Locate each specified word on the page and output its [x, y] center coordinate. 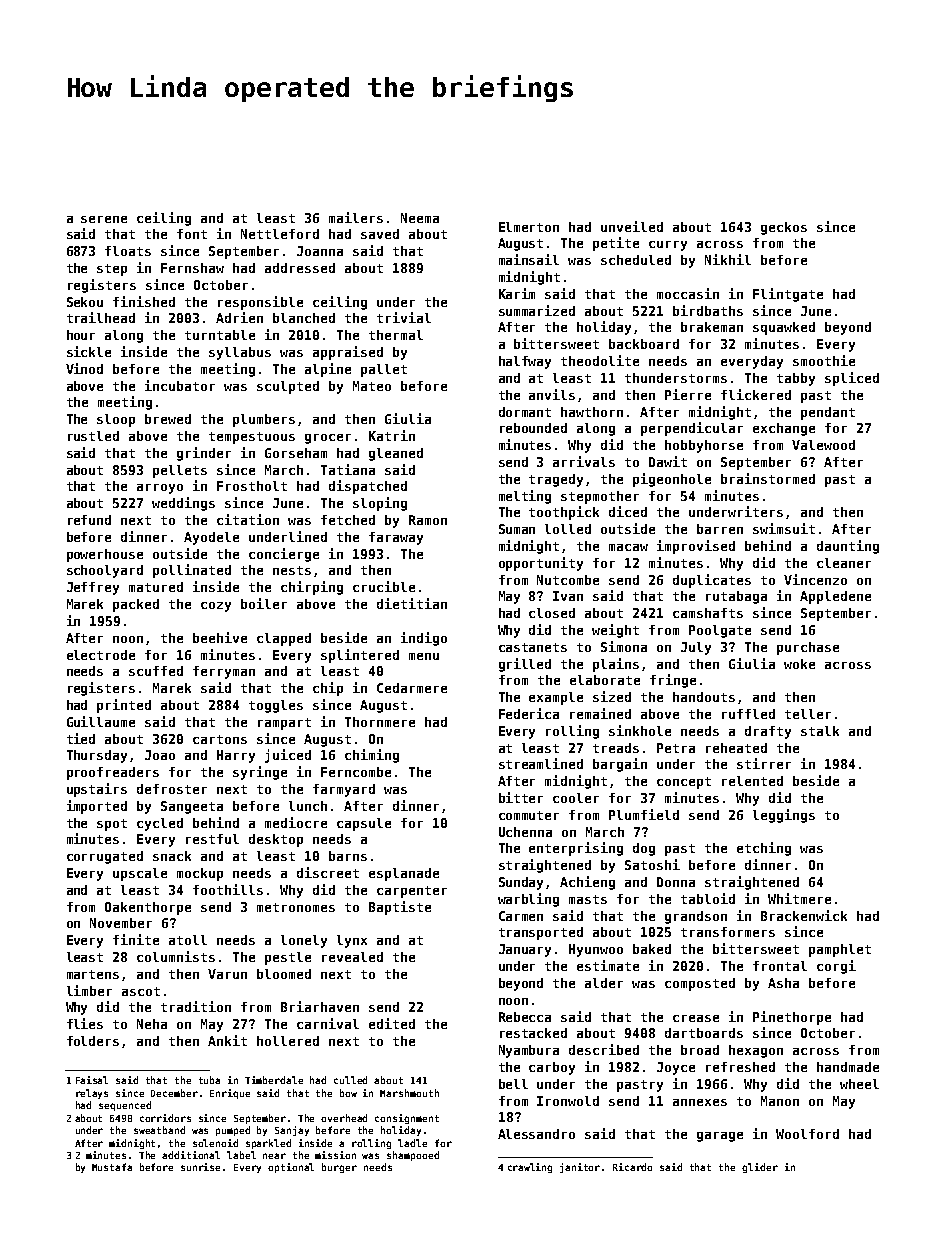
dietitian [412, 603]
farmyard [344, 790]
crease [696, 1018]
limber [89, 990]
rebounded [533, 428]
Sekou [85, 302]
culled [350, 1080]
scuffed [156, 671]
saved [380, 234]
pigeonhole [672, 480]
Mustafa [112, 1167]
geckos [784, 228]
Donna [676, 882]
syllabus [240, 353]
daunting [848, 547]
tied [81, 738]
